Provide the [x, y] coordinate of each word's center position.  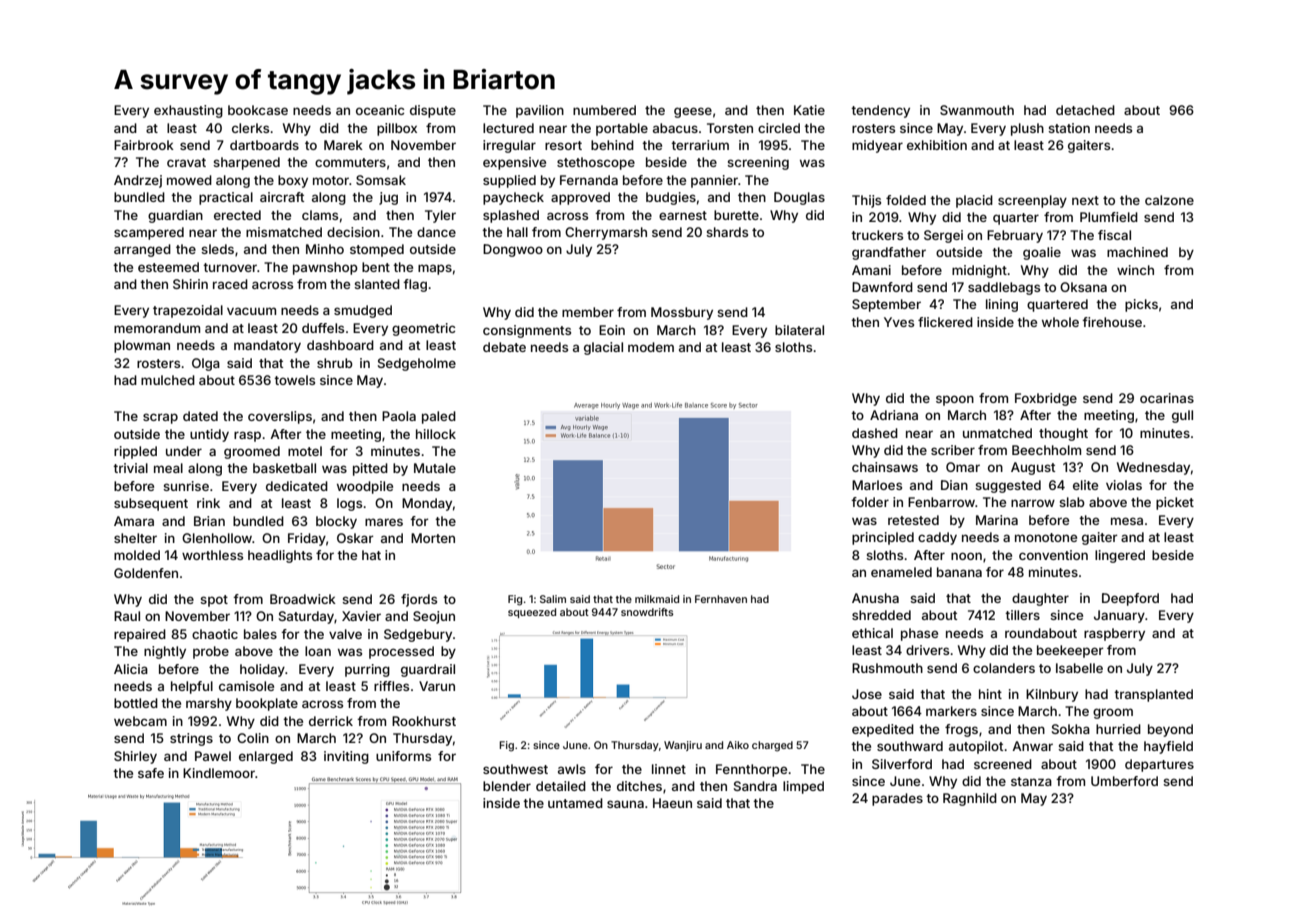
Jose [867, 694]
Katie [809, 110]
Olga [206, 364]
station [1069, 128]
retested [913, 520]
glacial [603, 348]
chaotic [215, 634]
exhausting [188, 111]
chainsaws [885, 467]
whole [1060, 322]
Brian [209, 521]
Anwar [1032, 746]
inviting [346, 757]
